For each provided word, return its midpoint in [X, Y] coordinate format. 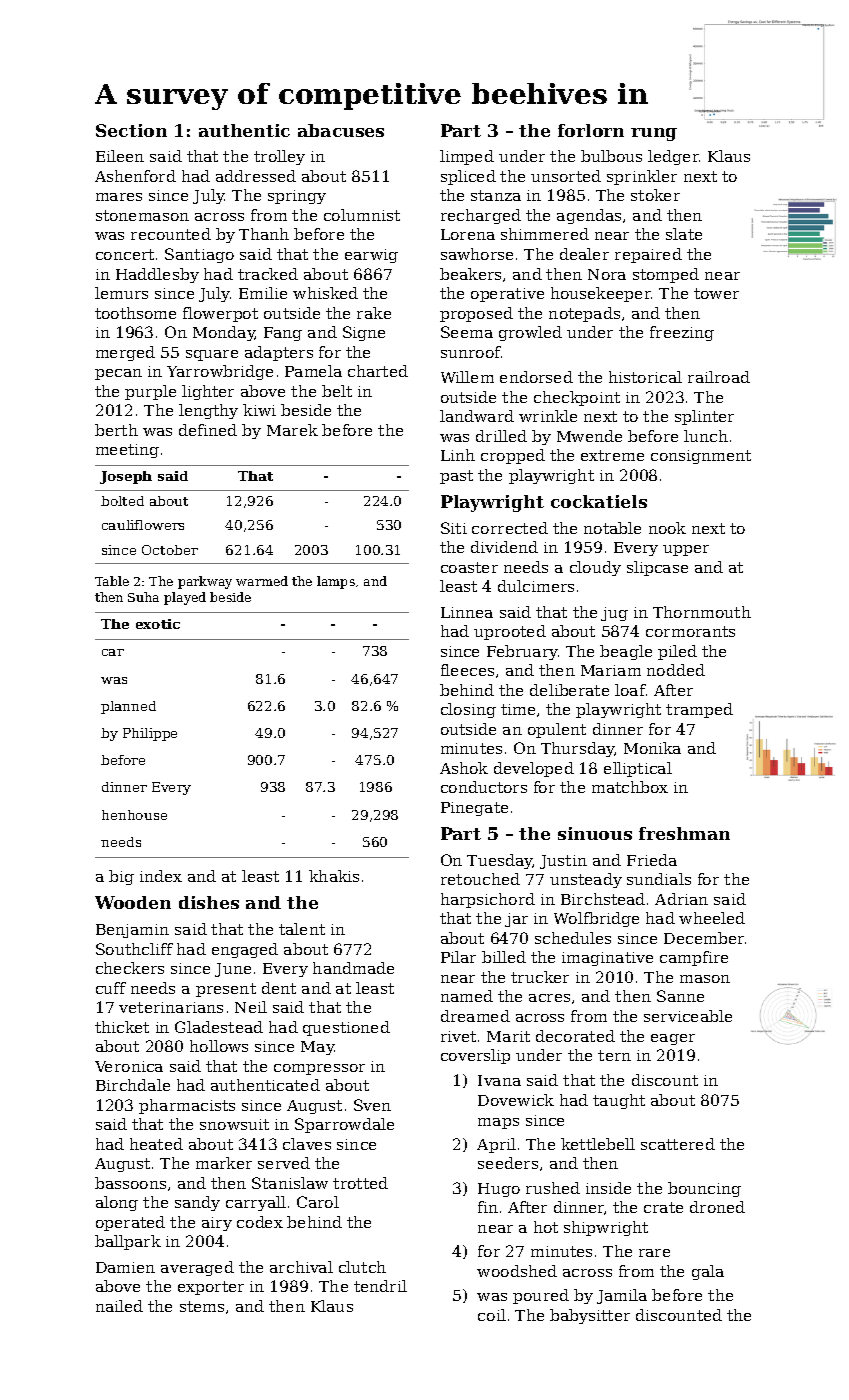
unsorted [566, 176]
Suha [143, 597]
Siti [454, 528]
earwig [371, 256]
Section [131, 130]
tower [716, 293]
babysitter [590, 1316]
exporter [211, 1288]
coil [492, 1315]
